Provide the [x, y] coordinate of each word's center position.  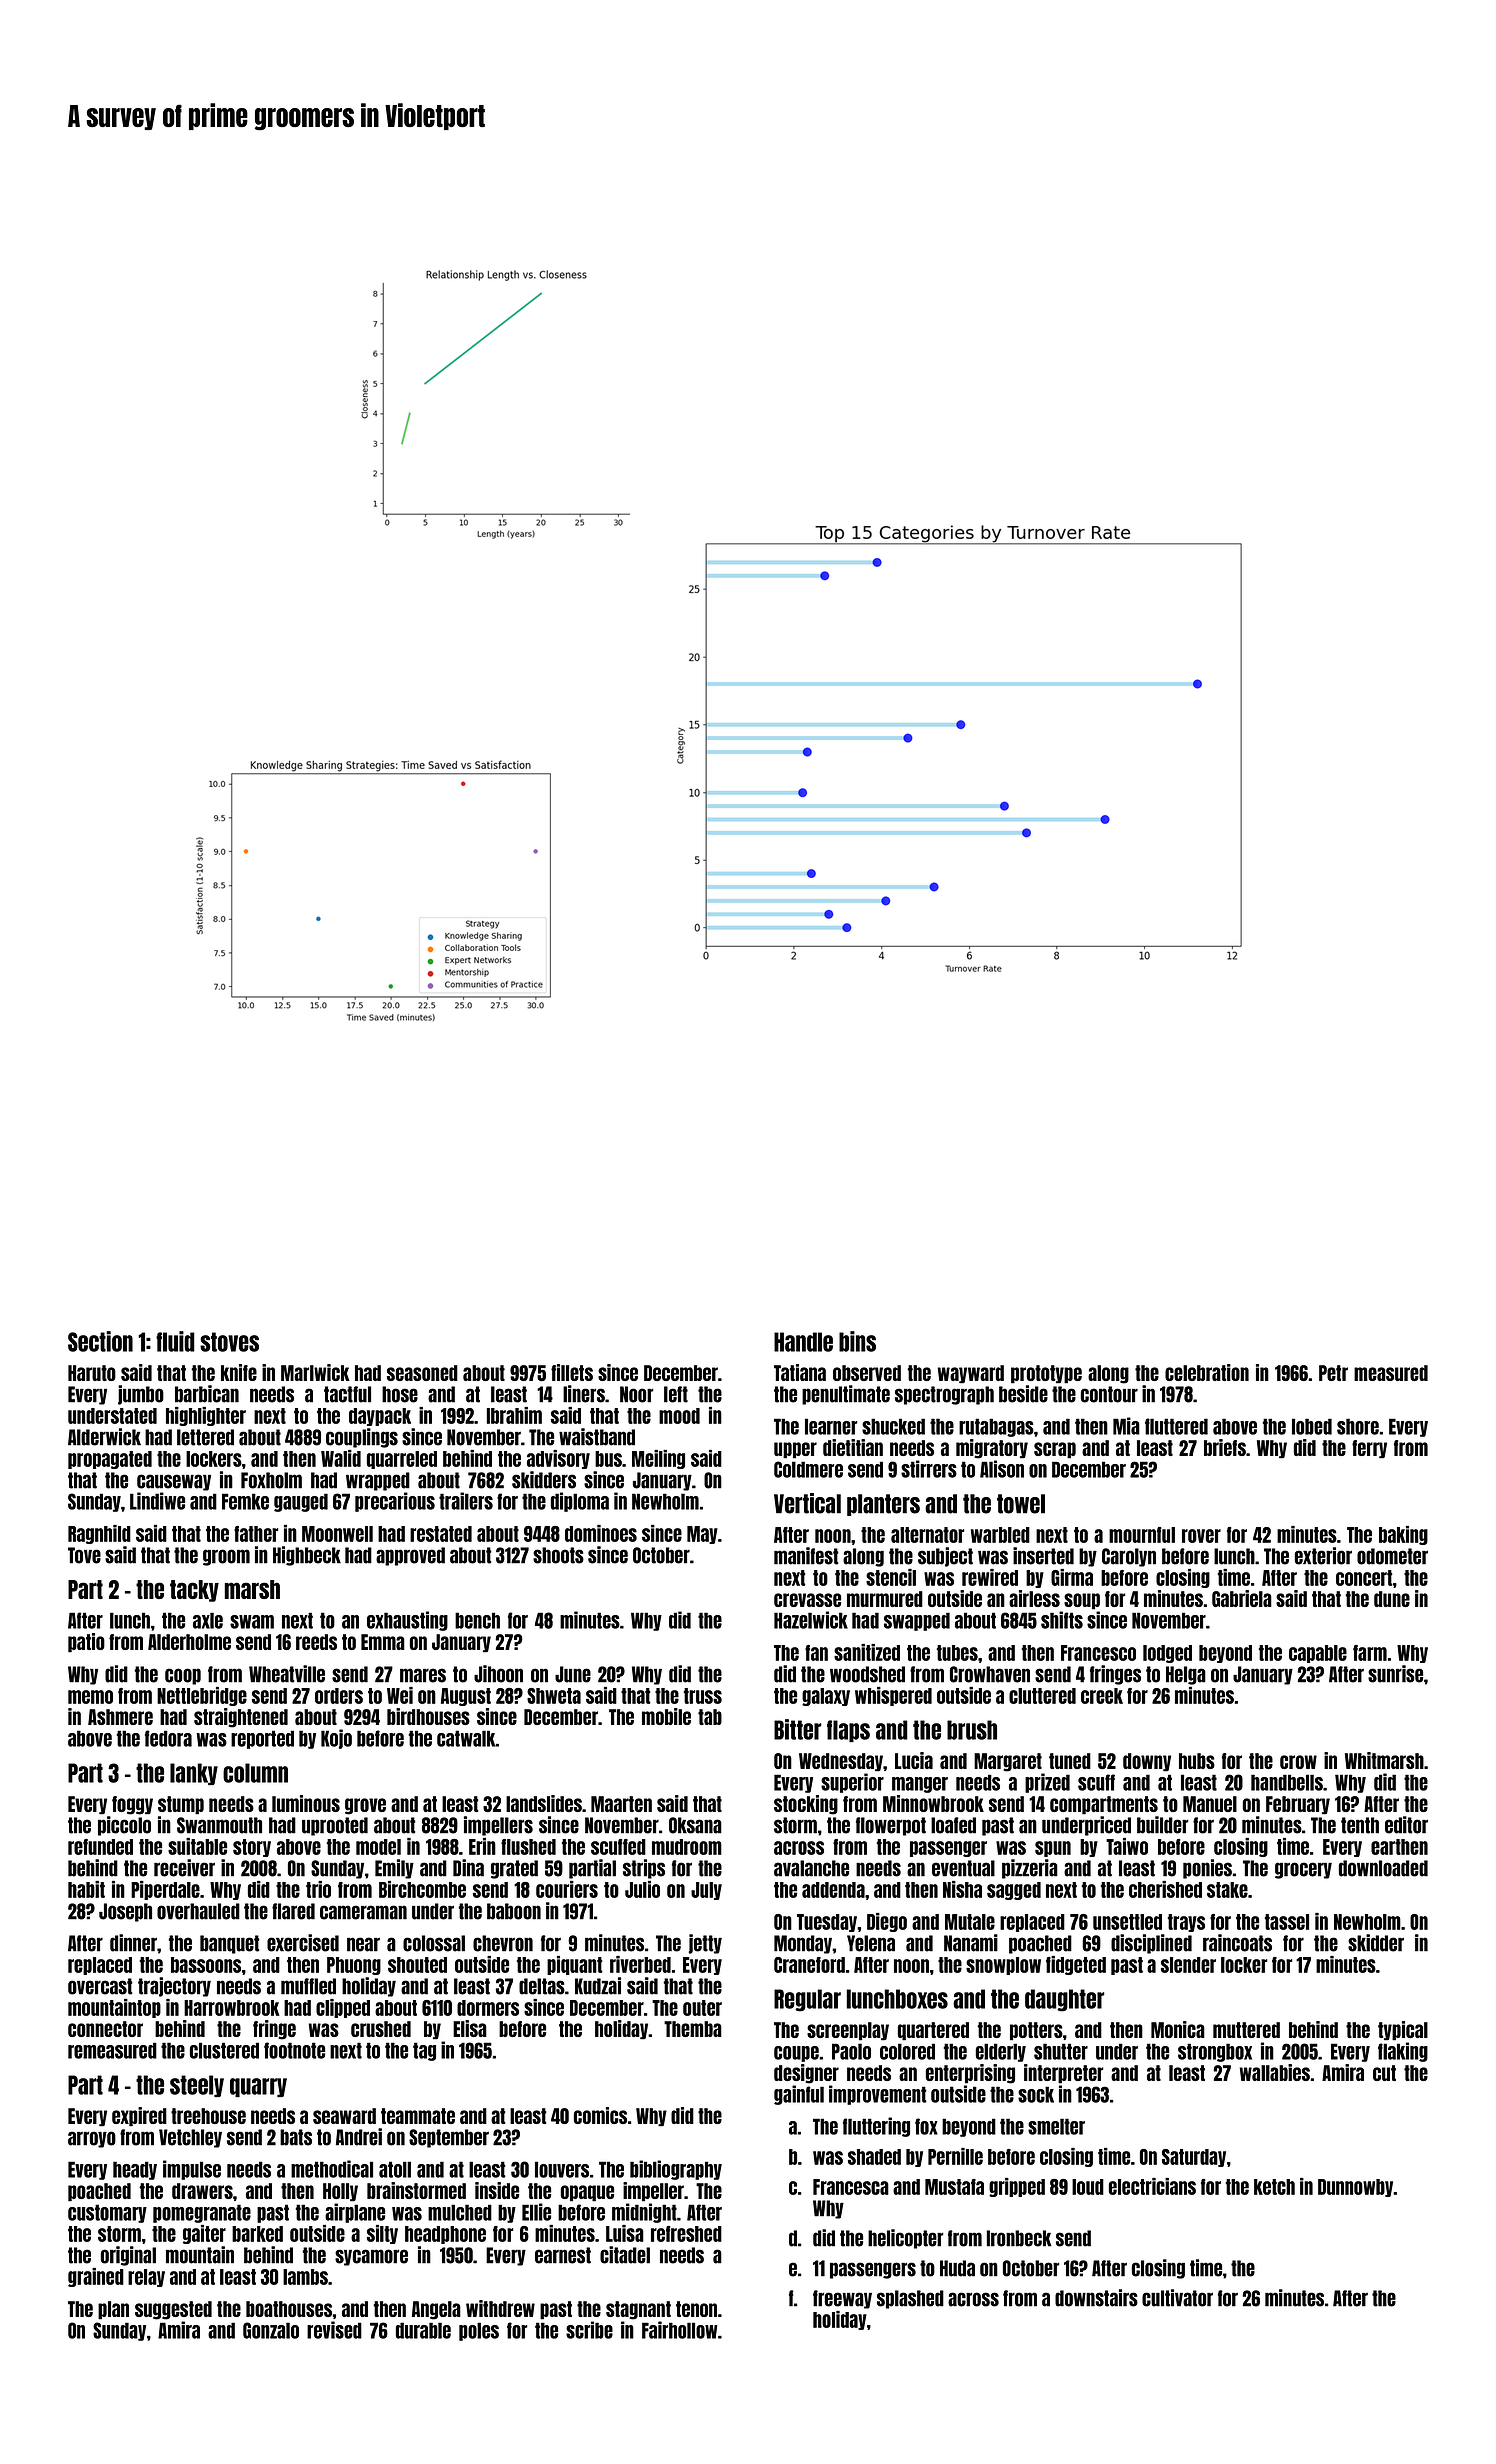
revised [334, 2330]
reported [262, 1739]
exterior [1323, 1556]
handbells [1287, 1782]
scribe [589, 2330]
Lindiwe [157, 1501]
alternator [927, 1535]
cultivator [1177, 2298]
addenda [833, 1890]
